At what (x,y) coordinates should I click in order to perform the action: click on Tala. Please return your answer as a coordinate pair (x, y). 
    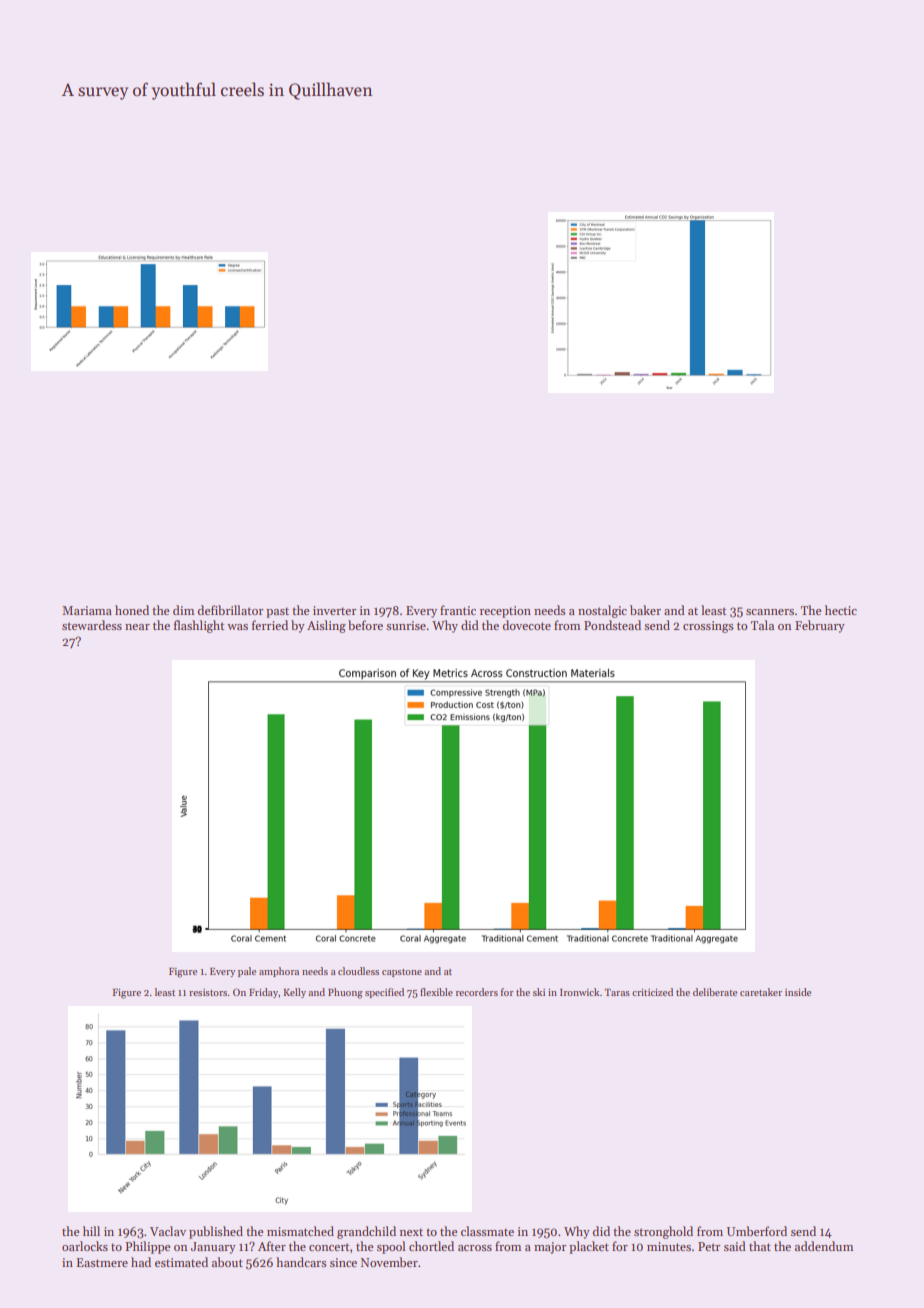
    Looking at the image, I should click on (762, 625).
